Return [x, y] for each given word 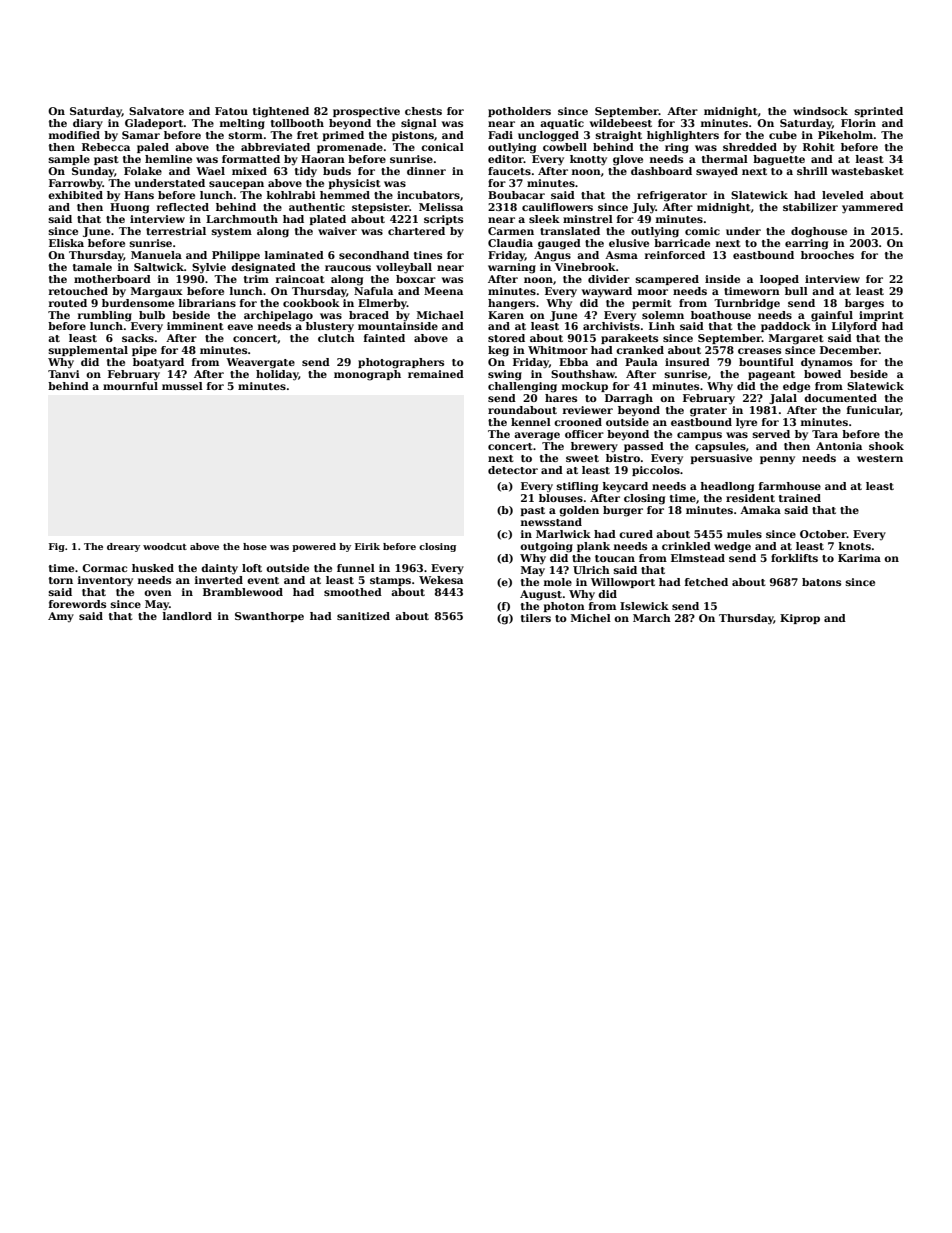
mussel [182, 386]
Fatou [231, 111]
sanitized [363, 616]
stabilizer [810, 207]
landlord [187, 616]
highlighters [683, 136]
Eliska [66, 243]
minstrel [588, 219]
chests [423, 111]
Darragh [629, 399]
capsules [720, 447]
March [652, 618]
